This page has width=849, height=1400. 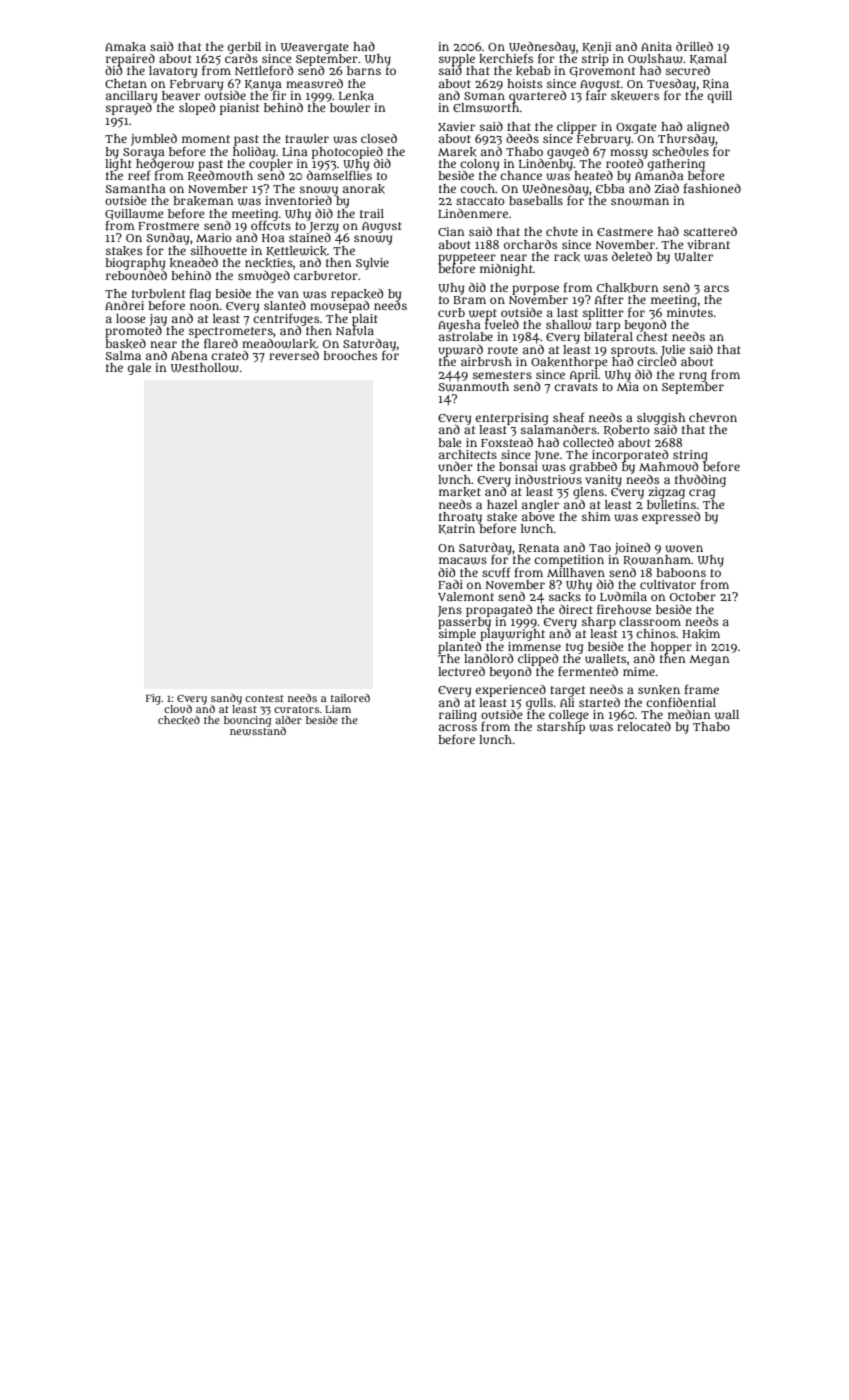 What do you see at coordinates (593, 175) in the page?
I see `heated` at bounding box center [593, 175].
